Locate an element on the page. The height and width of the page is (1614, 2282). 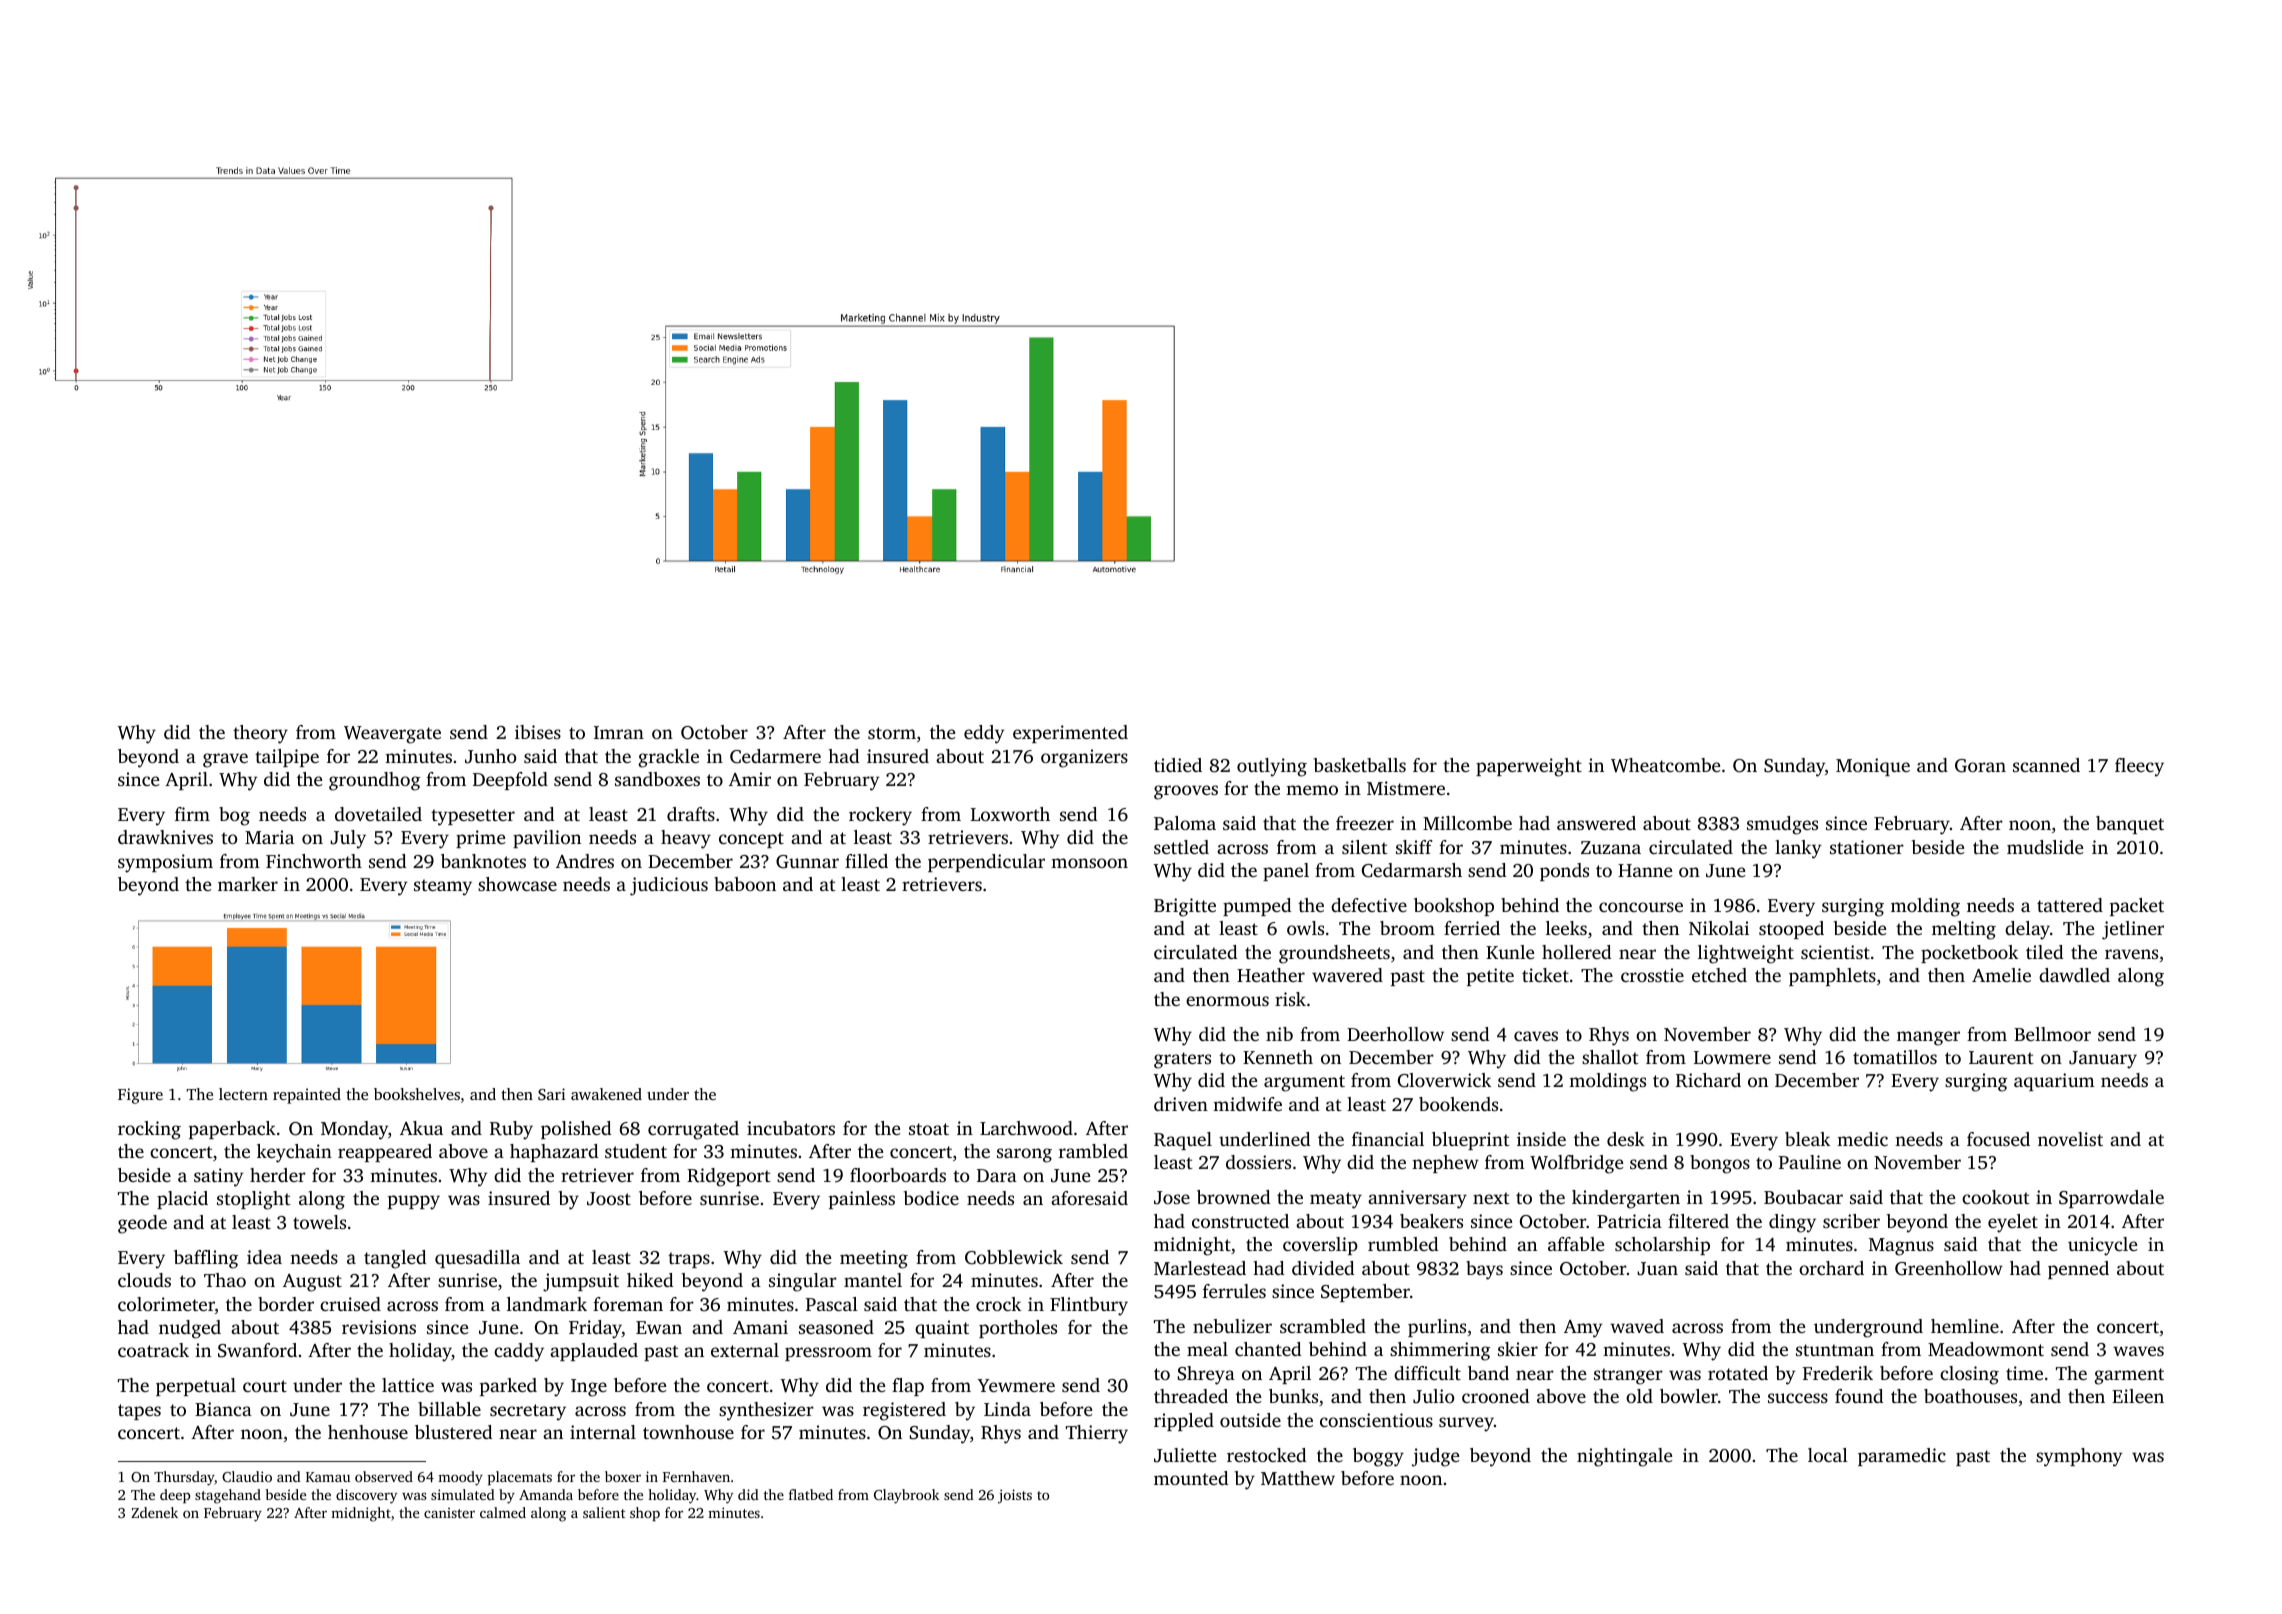
scanned is located at coordinates (2046, 765).
